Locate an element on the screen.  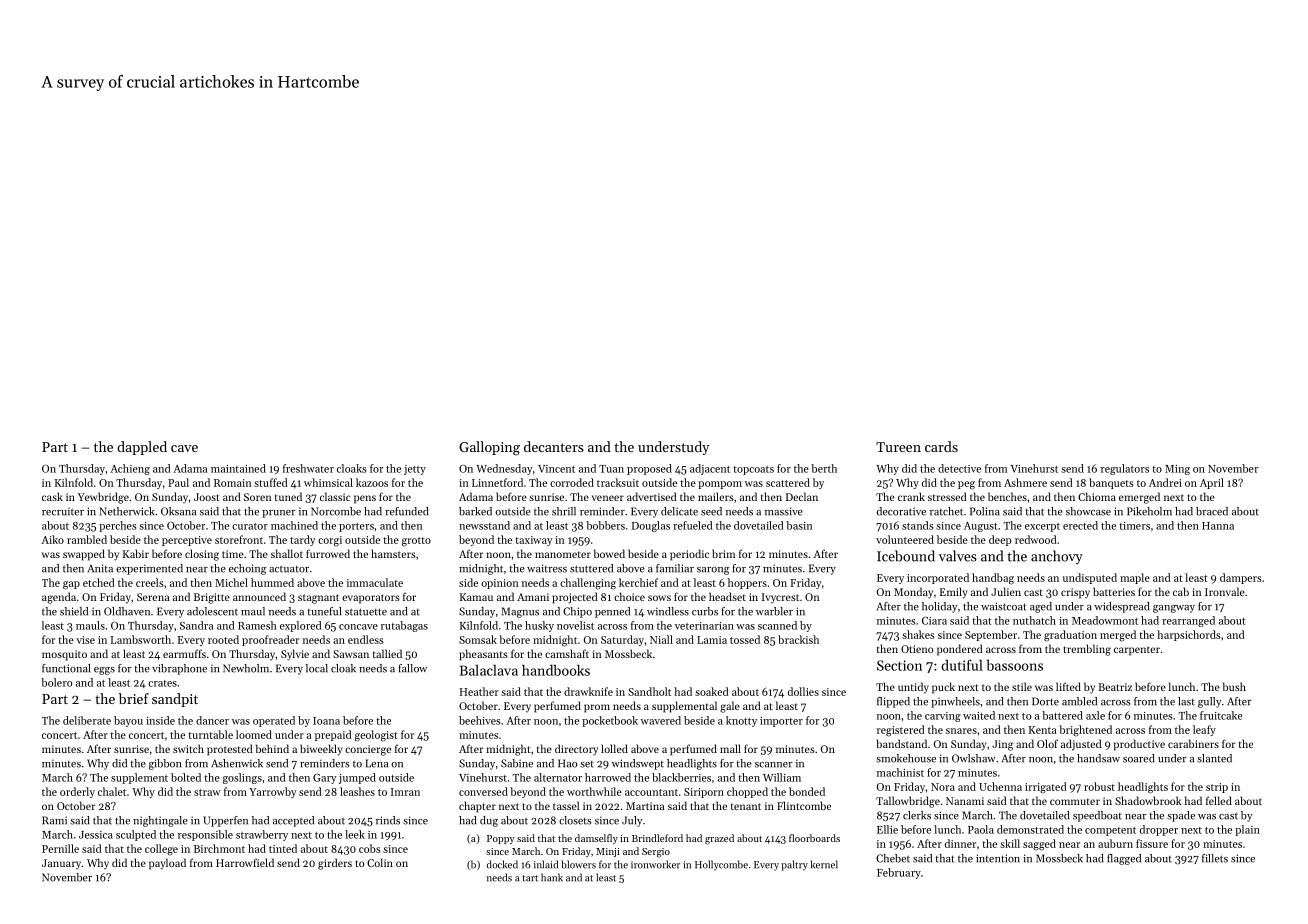
February is located at coordinates (899, 873).
